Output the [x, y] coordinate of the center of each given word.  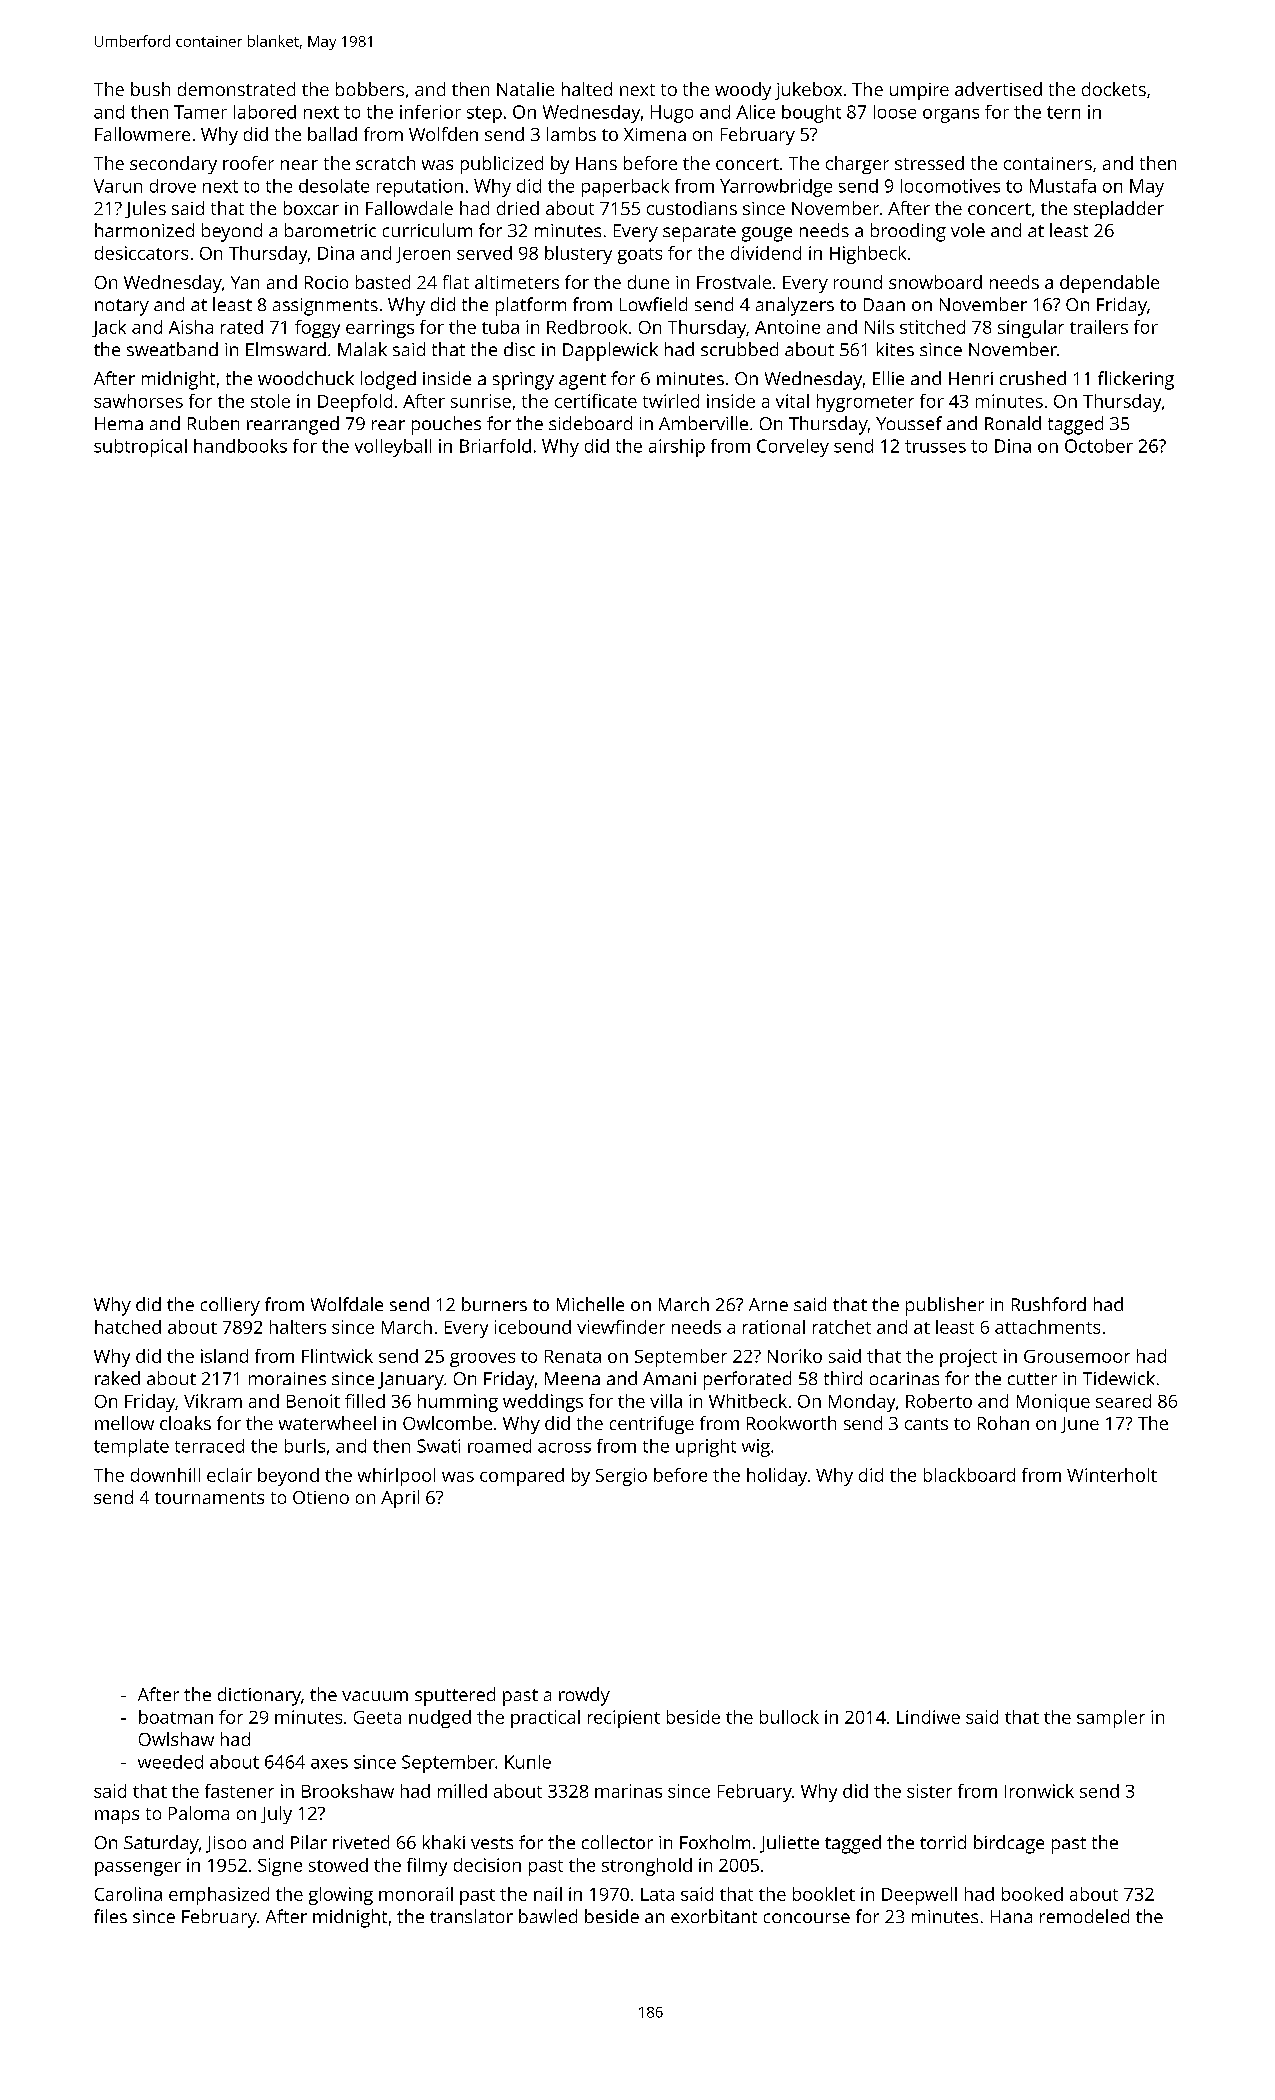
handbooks [240, 446]
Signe [280, 1867]
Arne [768, 1304]
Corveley [793, 448]
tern [1063, 112]
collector [617, 1842]
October [1099, 446]
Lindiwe [928, 1717]
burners [494, 1304]
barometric [330, 230]
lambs [571, 134]
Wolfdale [347, 1304]
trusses [935, 446]
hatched [128, 1327]
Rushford [1049, 1304]
